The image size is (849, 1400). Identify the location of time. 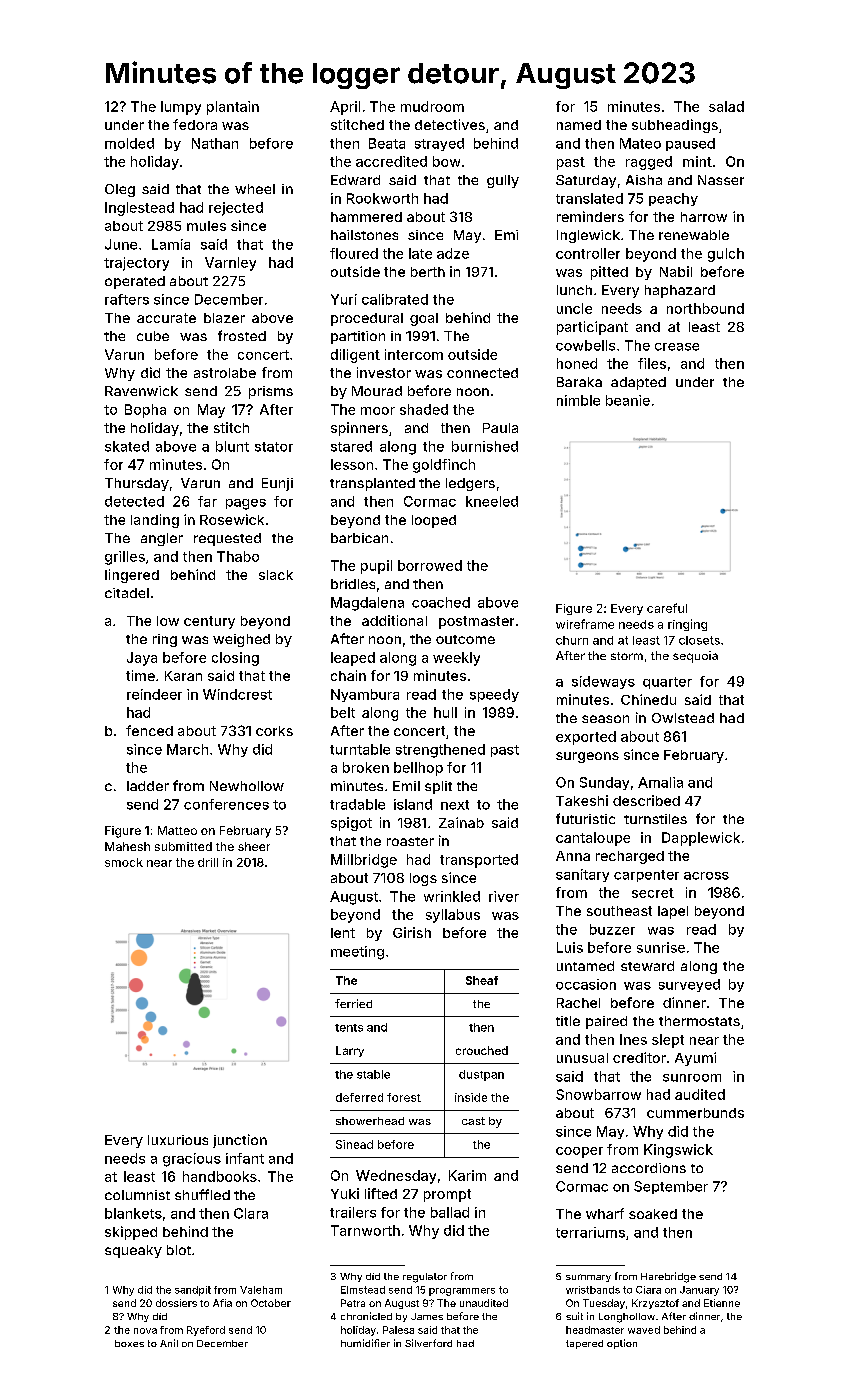
(140, 675).
